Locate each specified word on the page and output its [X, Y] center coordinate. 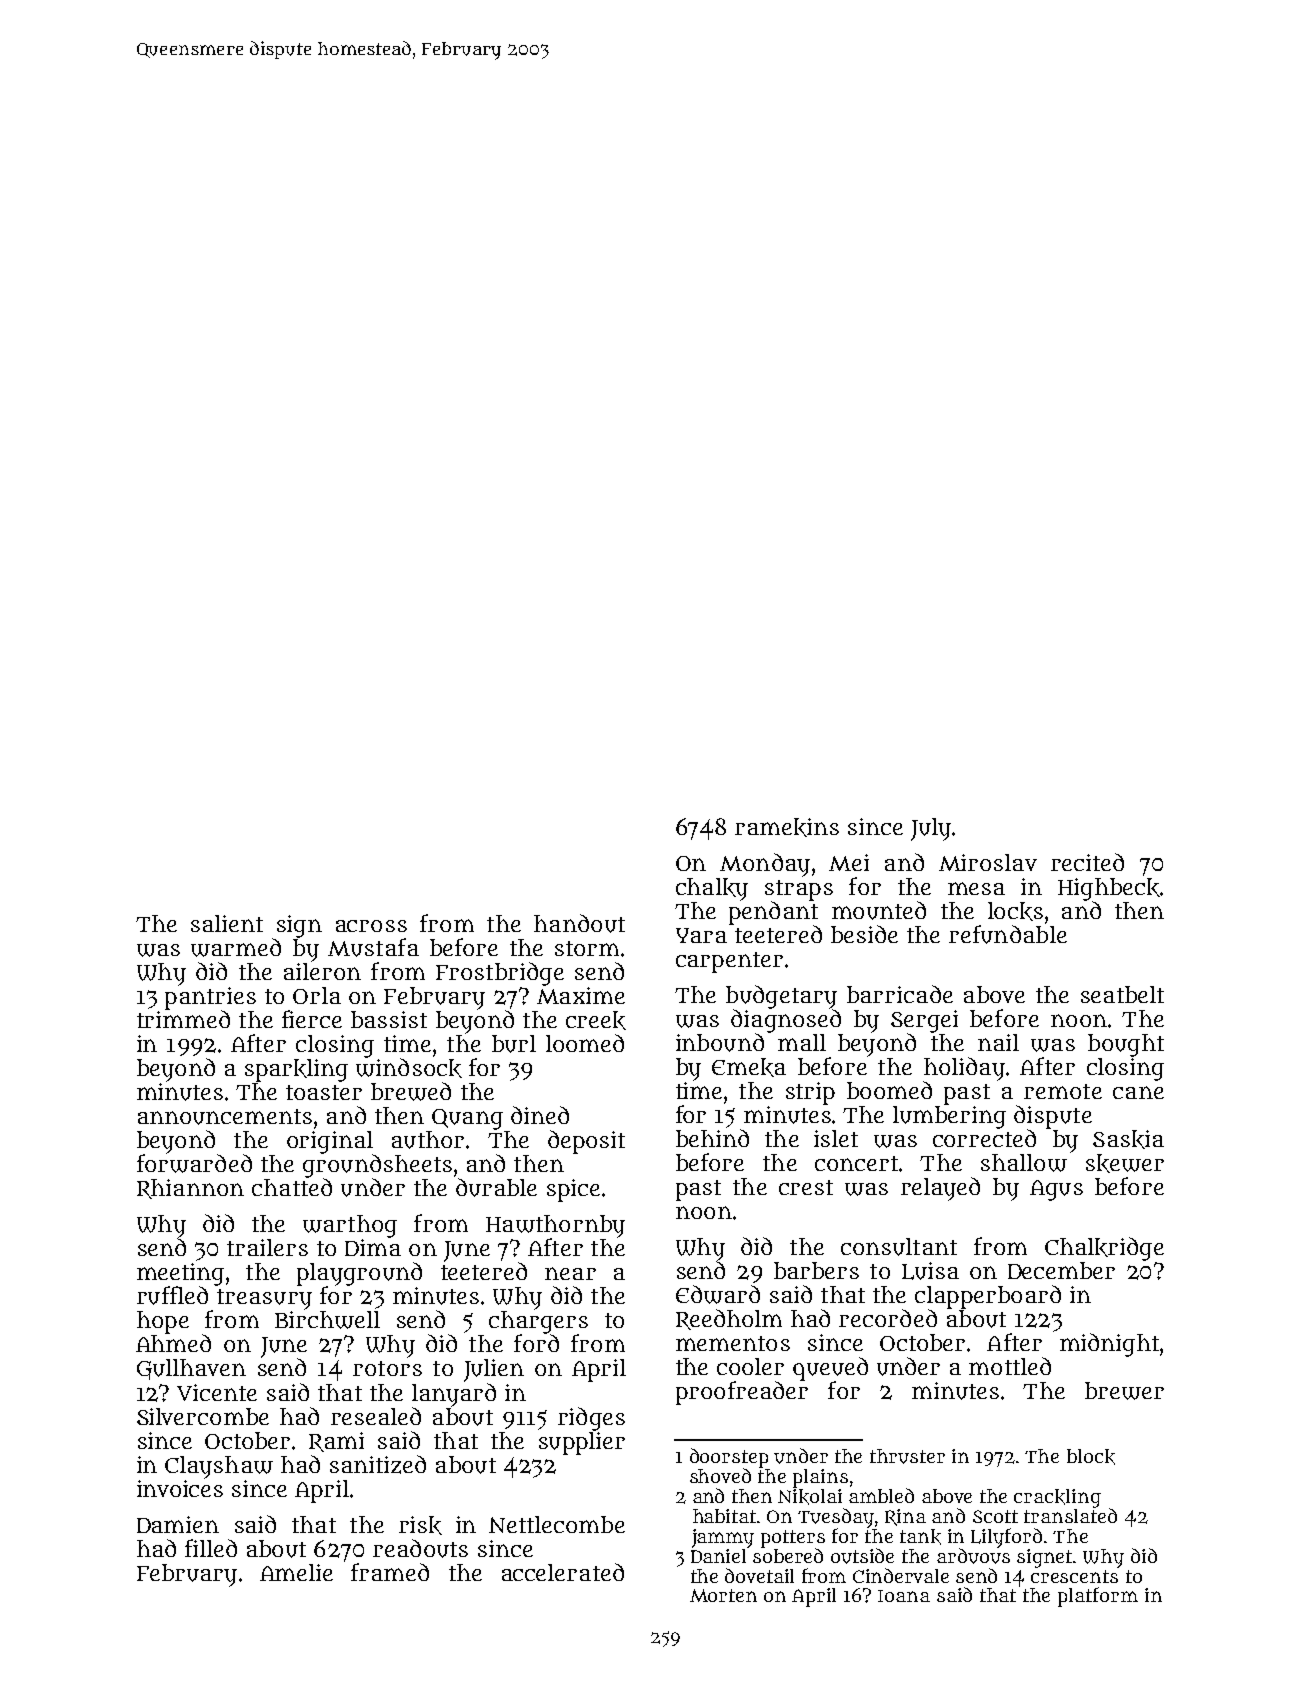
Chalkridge [1104, 1249]
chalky [712, 889]
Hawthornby [555, 1226]
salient [227, 923]
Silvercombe [203, 1416]
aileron [322, 971]
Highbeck [1109, 889]
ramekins [787, 827]
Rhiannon [190, 1189]
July [931, 829]
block [1091, 1457]
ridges [591, 1419]
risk [420, 1525]
